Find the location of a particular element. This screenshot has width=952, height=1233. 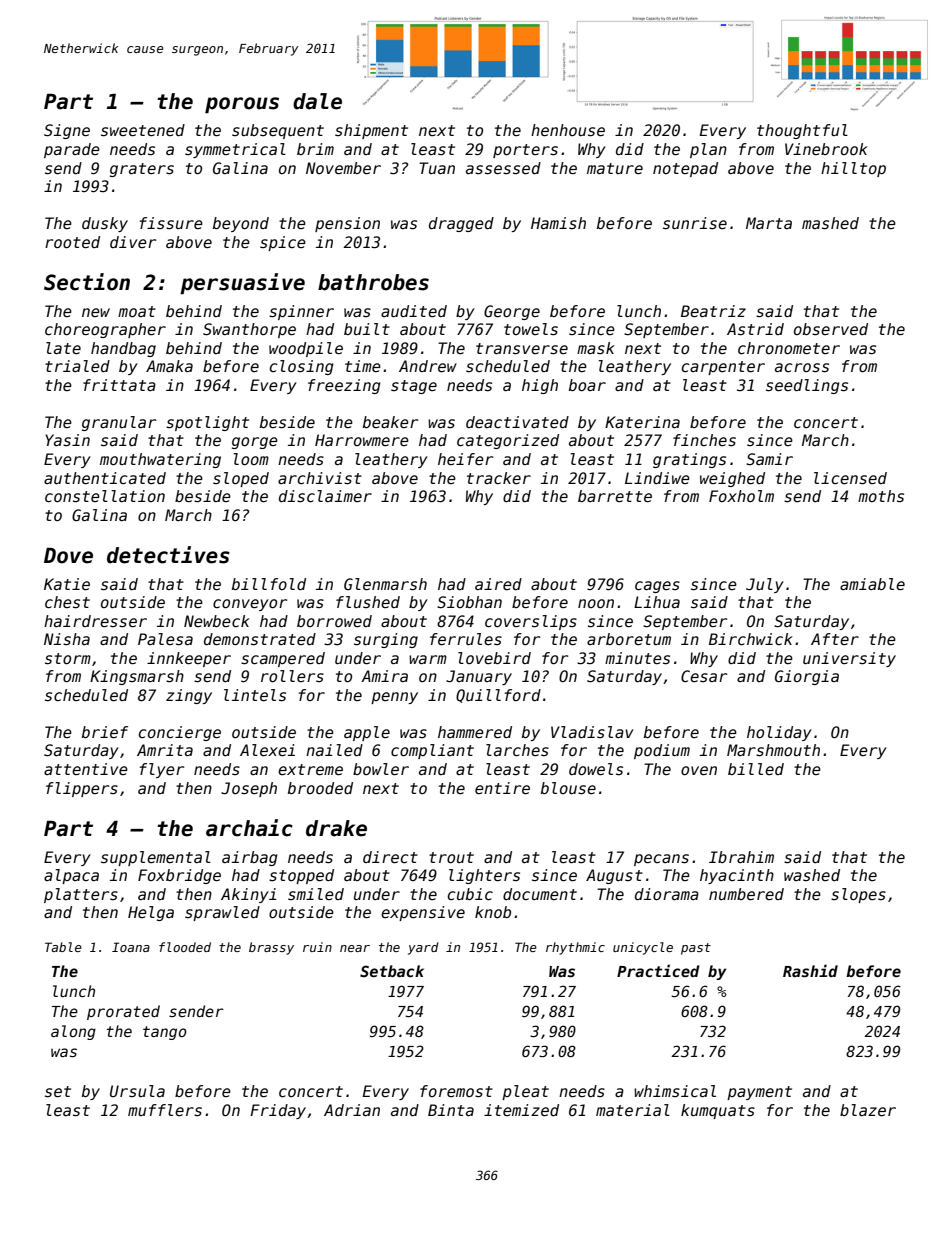

tango is located at coordinates (165, 1033).
